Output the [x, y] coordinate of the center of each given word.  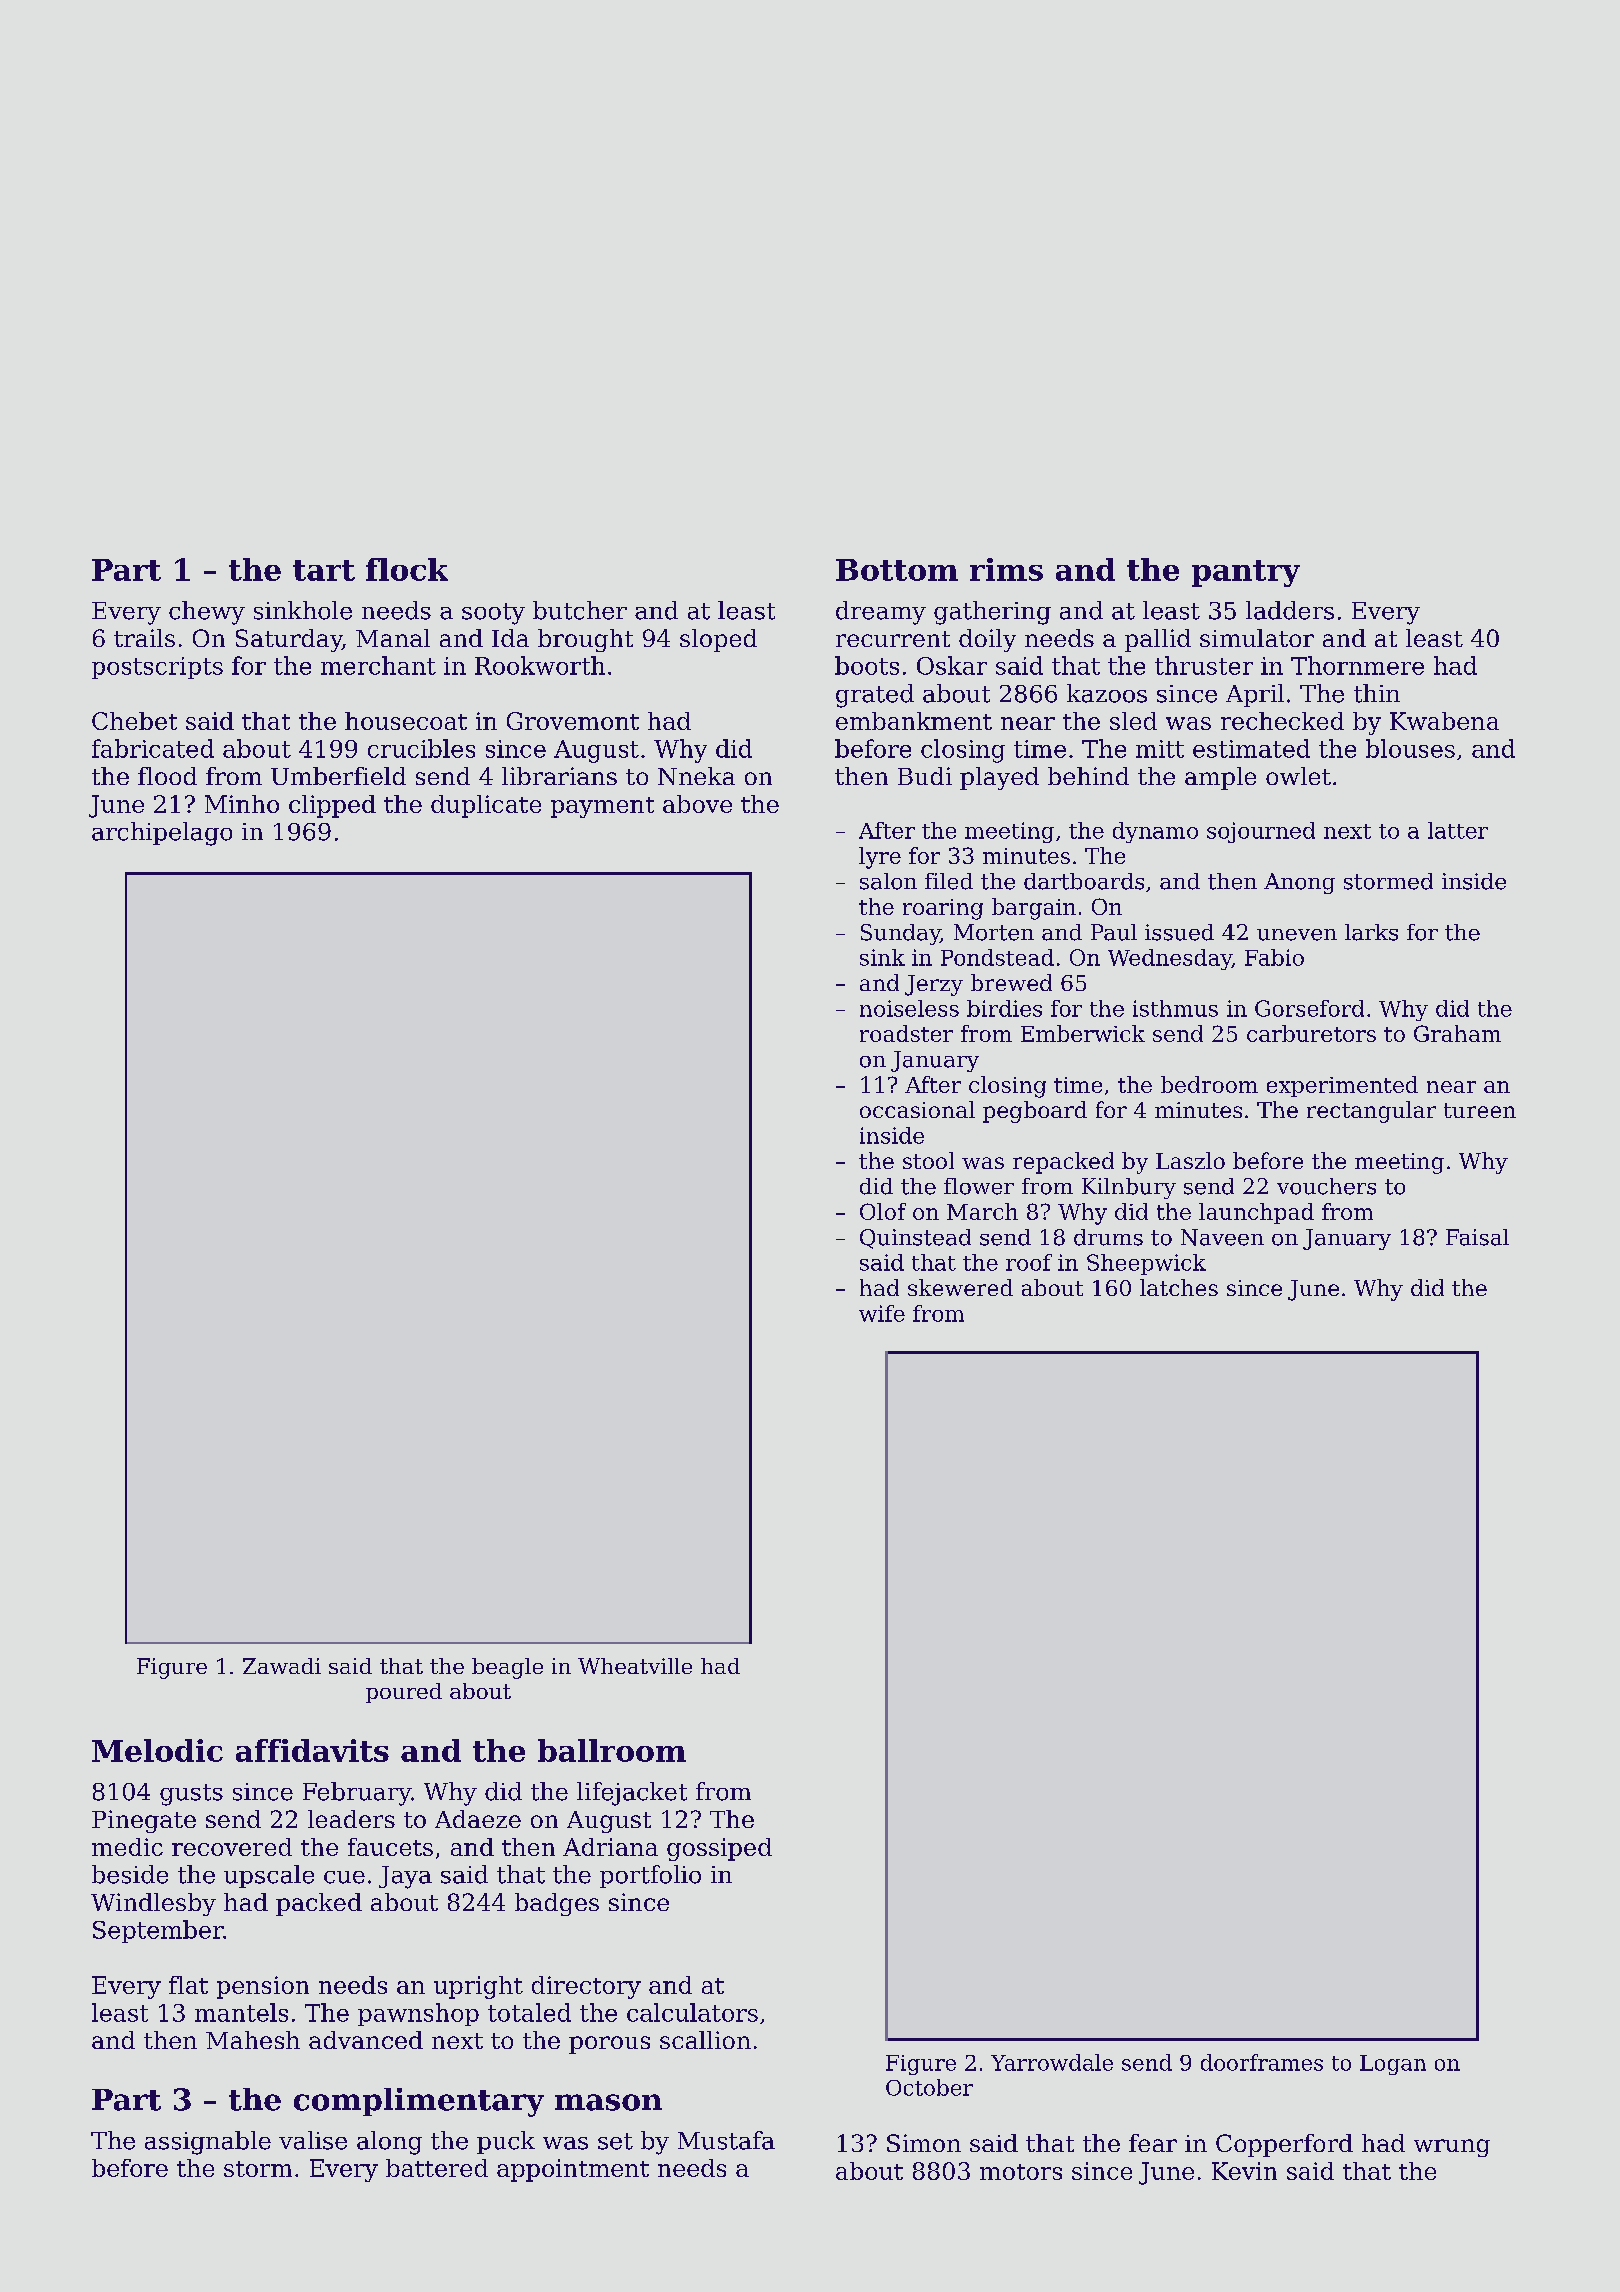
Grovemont [573, 721]
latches [1179, 1287]
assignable [208, 2143]
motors [1021, 2172]
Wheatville [635, 1666]
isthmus [1175, 1008]
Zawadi [282, 1666]
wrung [1452, 2148]
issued [1179, 932]
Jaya [405, 1877]
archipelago [162, 834]
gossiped [719, 1849]
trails [144, 638]
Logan [1393, 2065]
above [697, 804]
